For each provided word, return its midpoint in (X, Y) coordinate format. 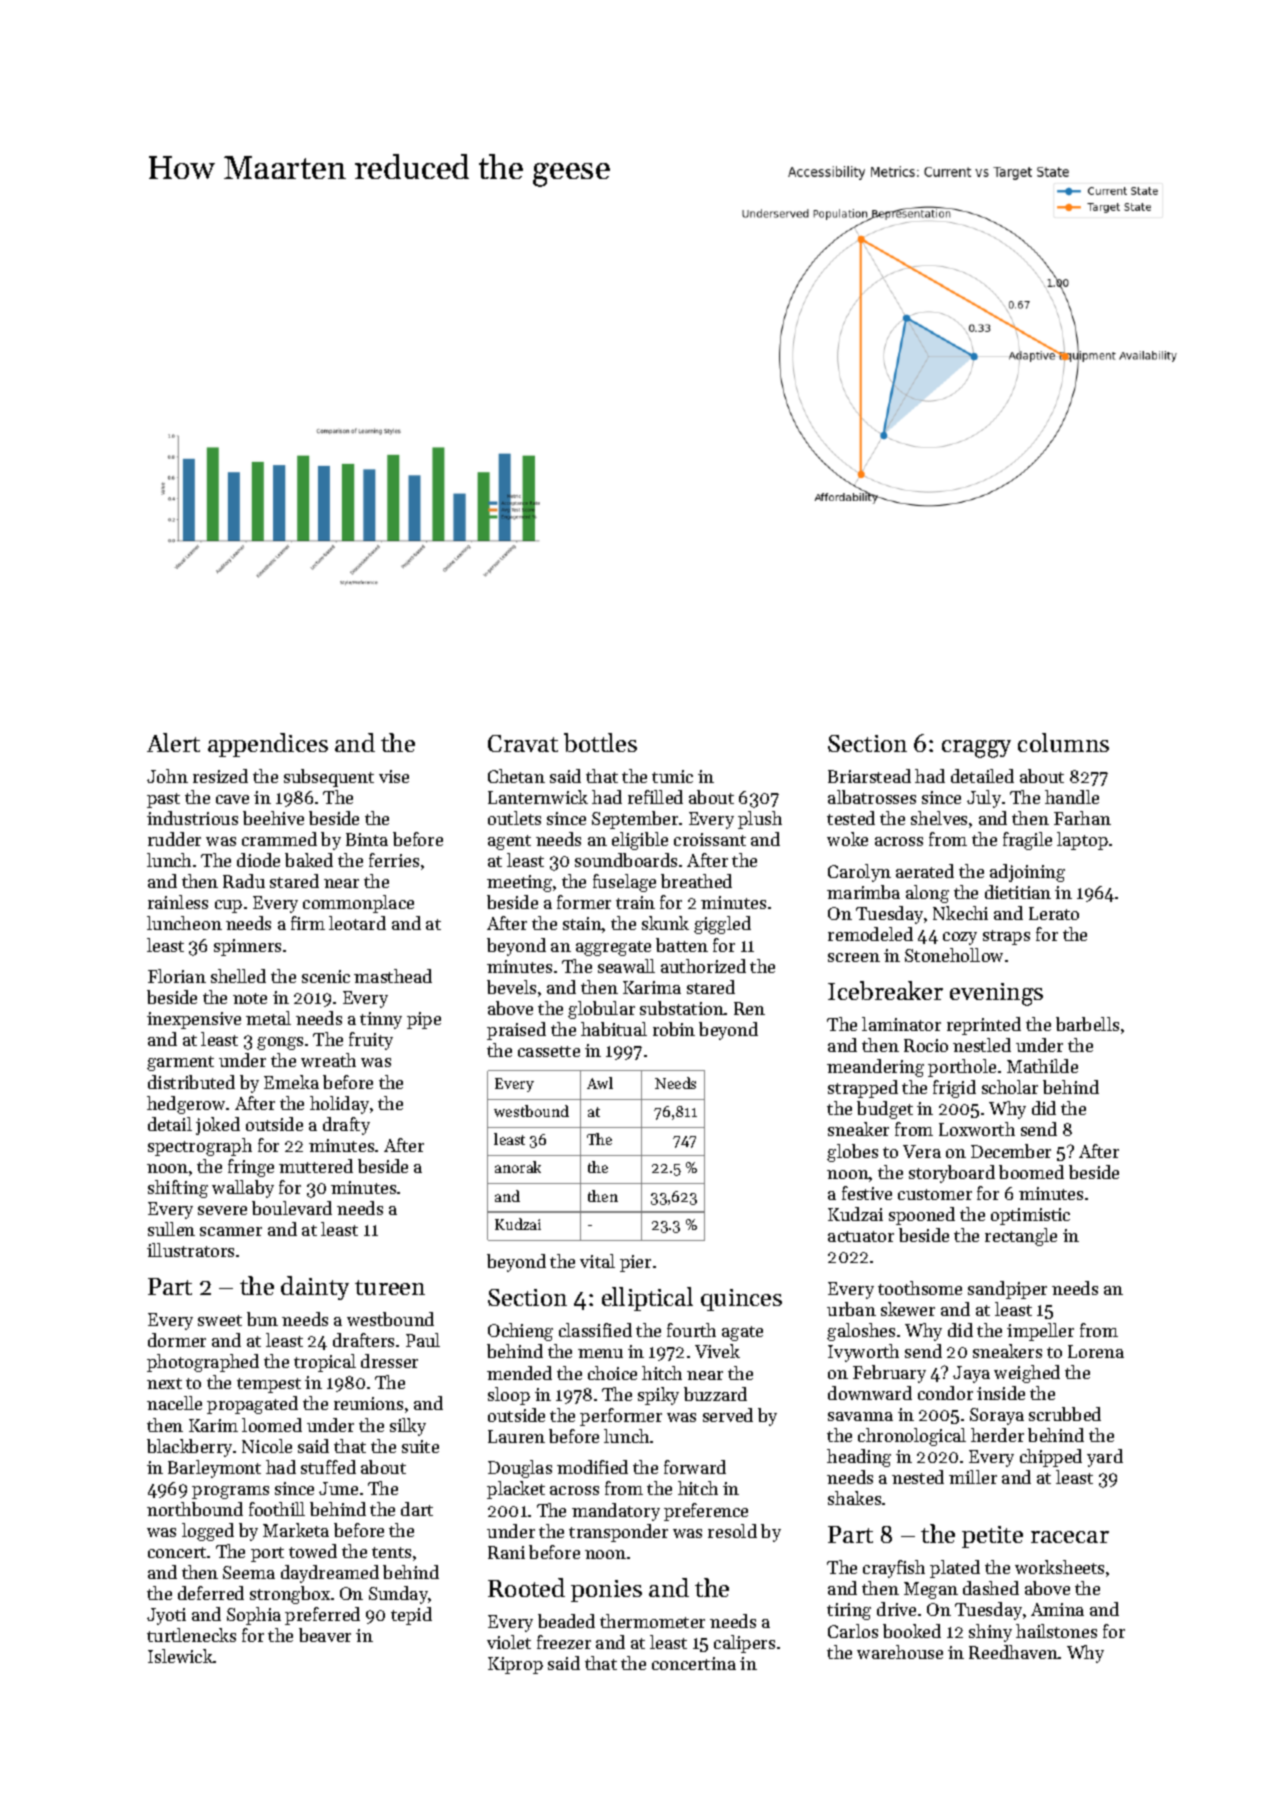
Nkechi (960, 913)
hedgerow (186, 1105)
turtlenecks (191, 1635)
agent (509, 842)
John (167, 776)
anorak (518, 1167)
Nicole (267, 1446)
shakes (854, 1498)
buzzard (715, 1394)
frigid (954, 1089)
